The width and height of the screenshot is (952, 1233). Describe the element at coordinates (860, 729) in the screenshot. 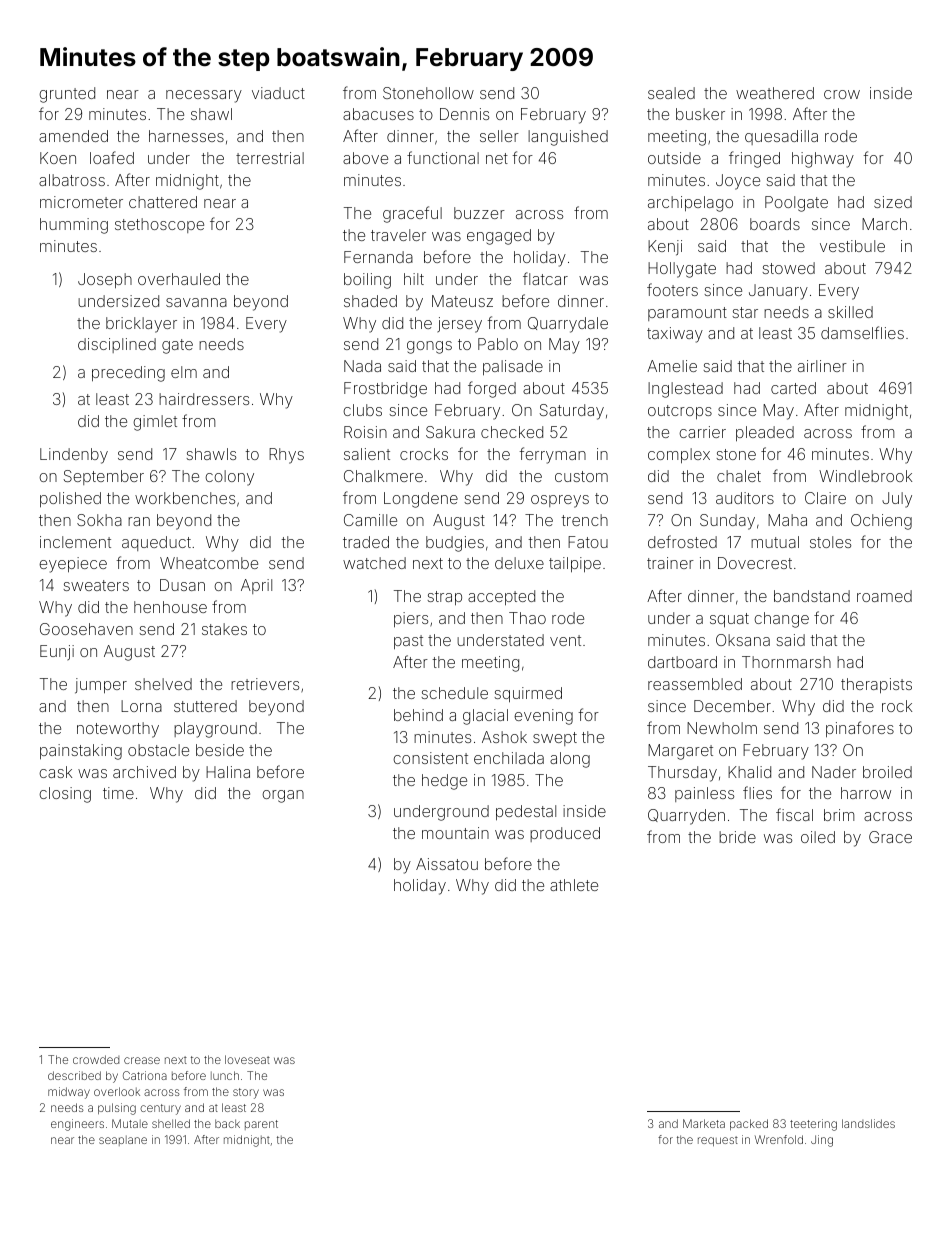

I see `pinafores` at that location.
